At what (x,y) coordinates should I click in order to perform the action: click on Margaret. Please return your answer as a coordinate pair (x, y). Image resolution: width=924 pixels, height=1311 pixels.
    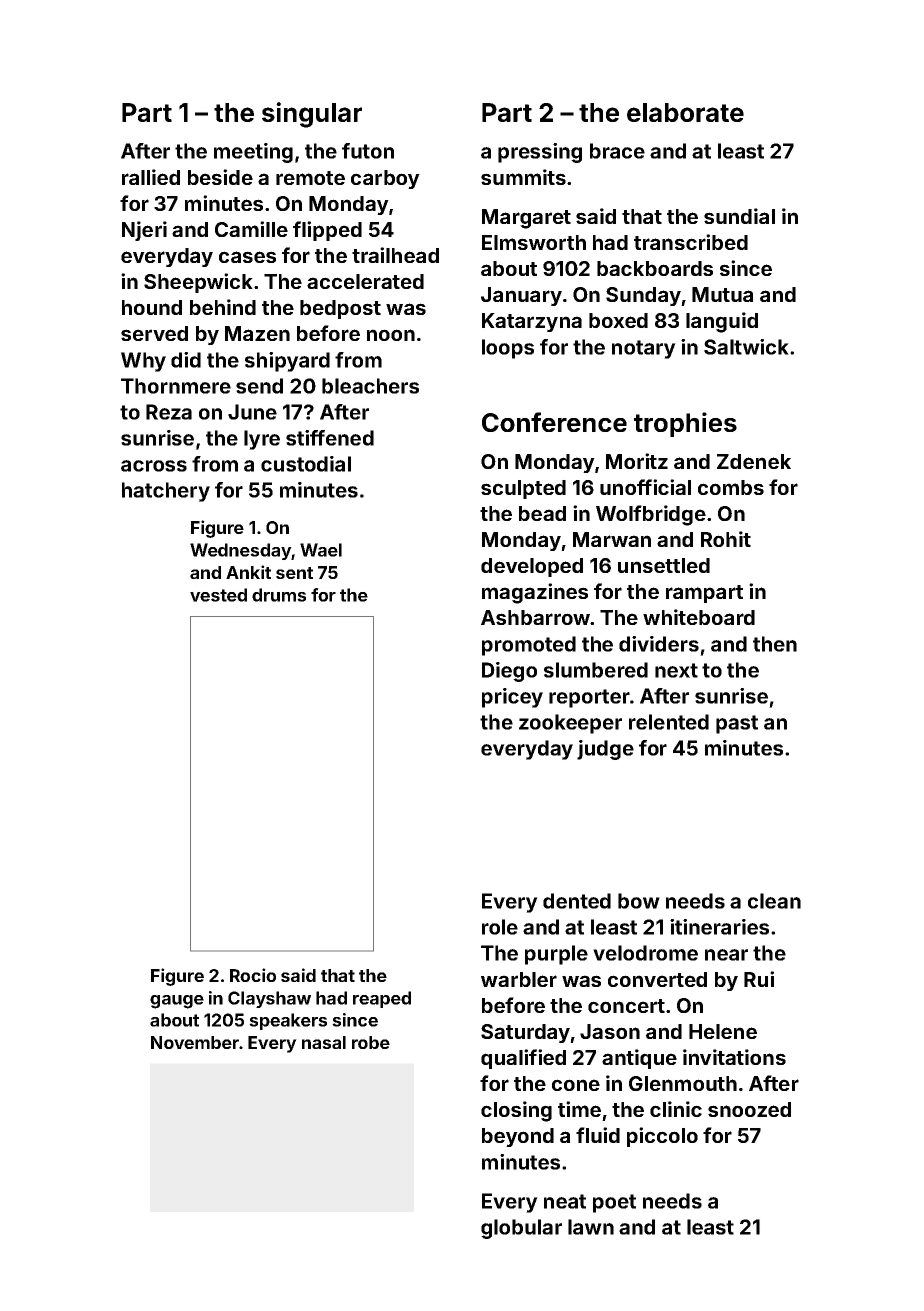
    Looking at the image, I should click on (526, 219).
